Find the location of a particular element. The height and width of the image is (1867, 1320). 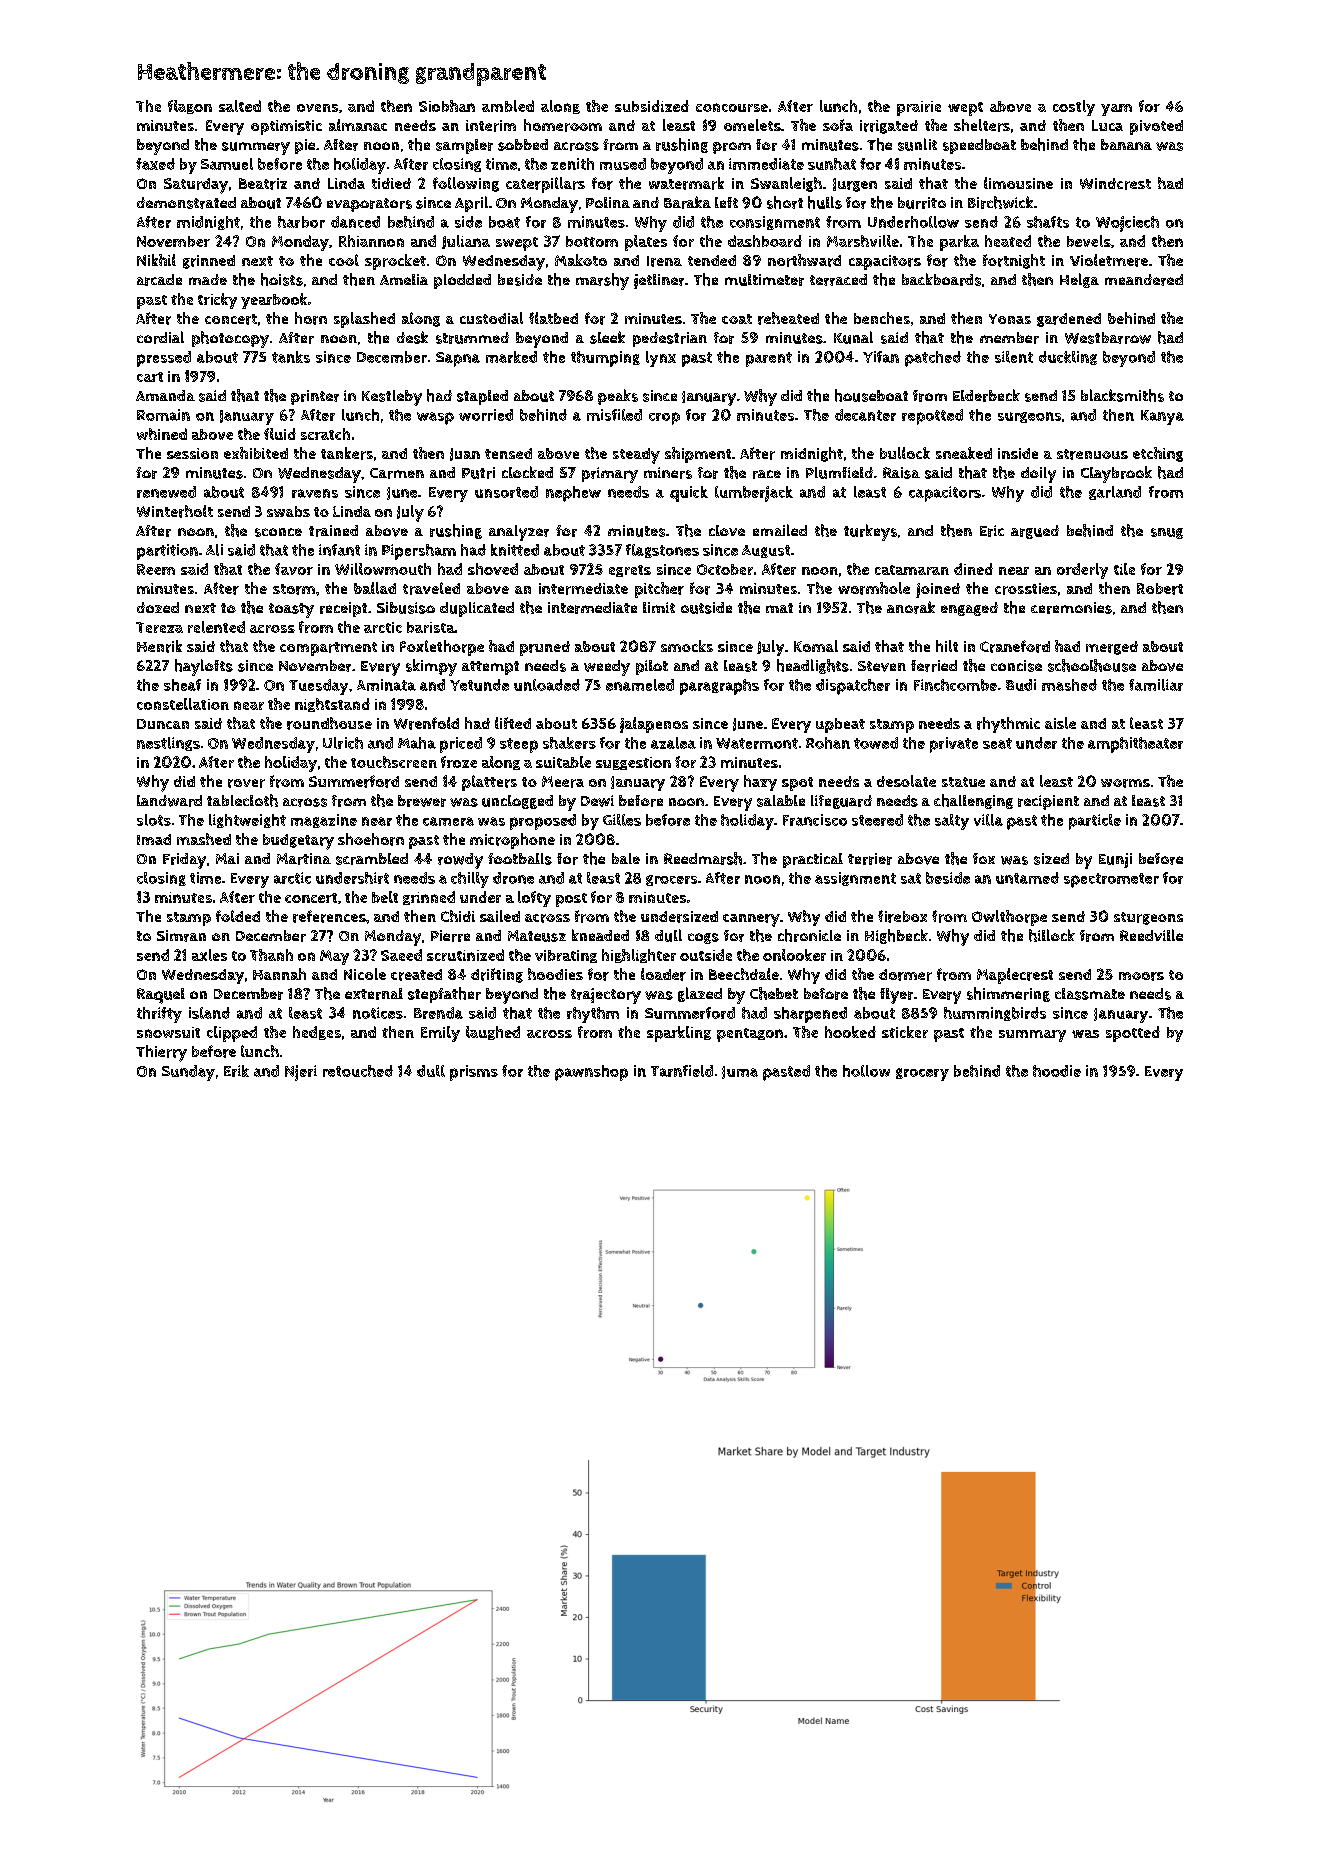

retouched is located at coordinates (358, 1071).
